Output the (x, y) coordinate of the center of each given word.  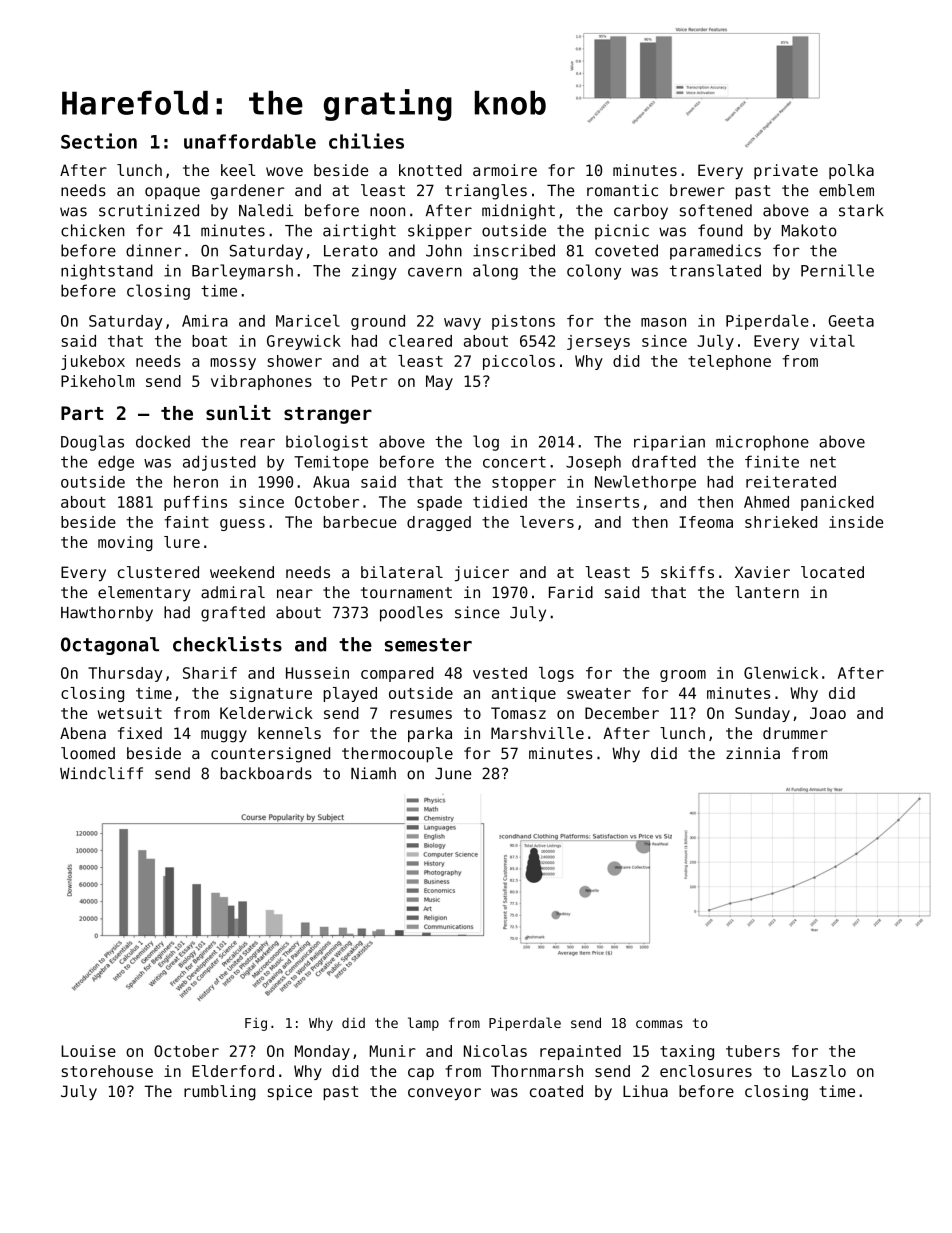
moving (125, 543)
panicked (837, 503)
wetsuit (130, 713)
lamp (423, 1024)
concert (514, 462)
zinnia (753, 753)
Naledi (266, 210)
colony (594, 272)
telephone (729, 362)
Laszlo (819, 1071)
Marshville (537, 733)
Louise (88, 1051)
